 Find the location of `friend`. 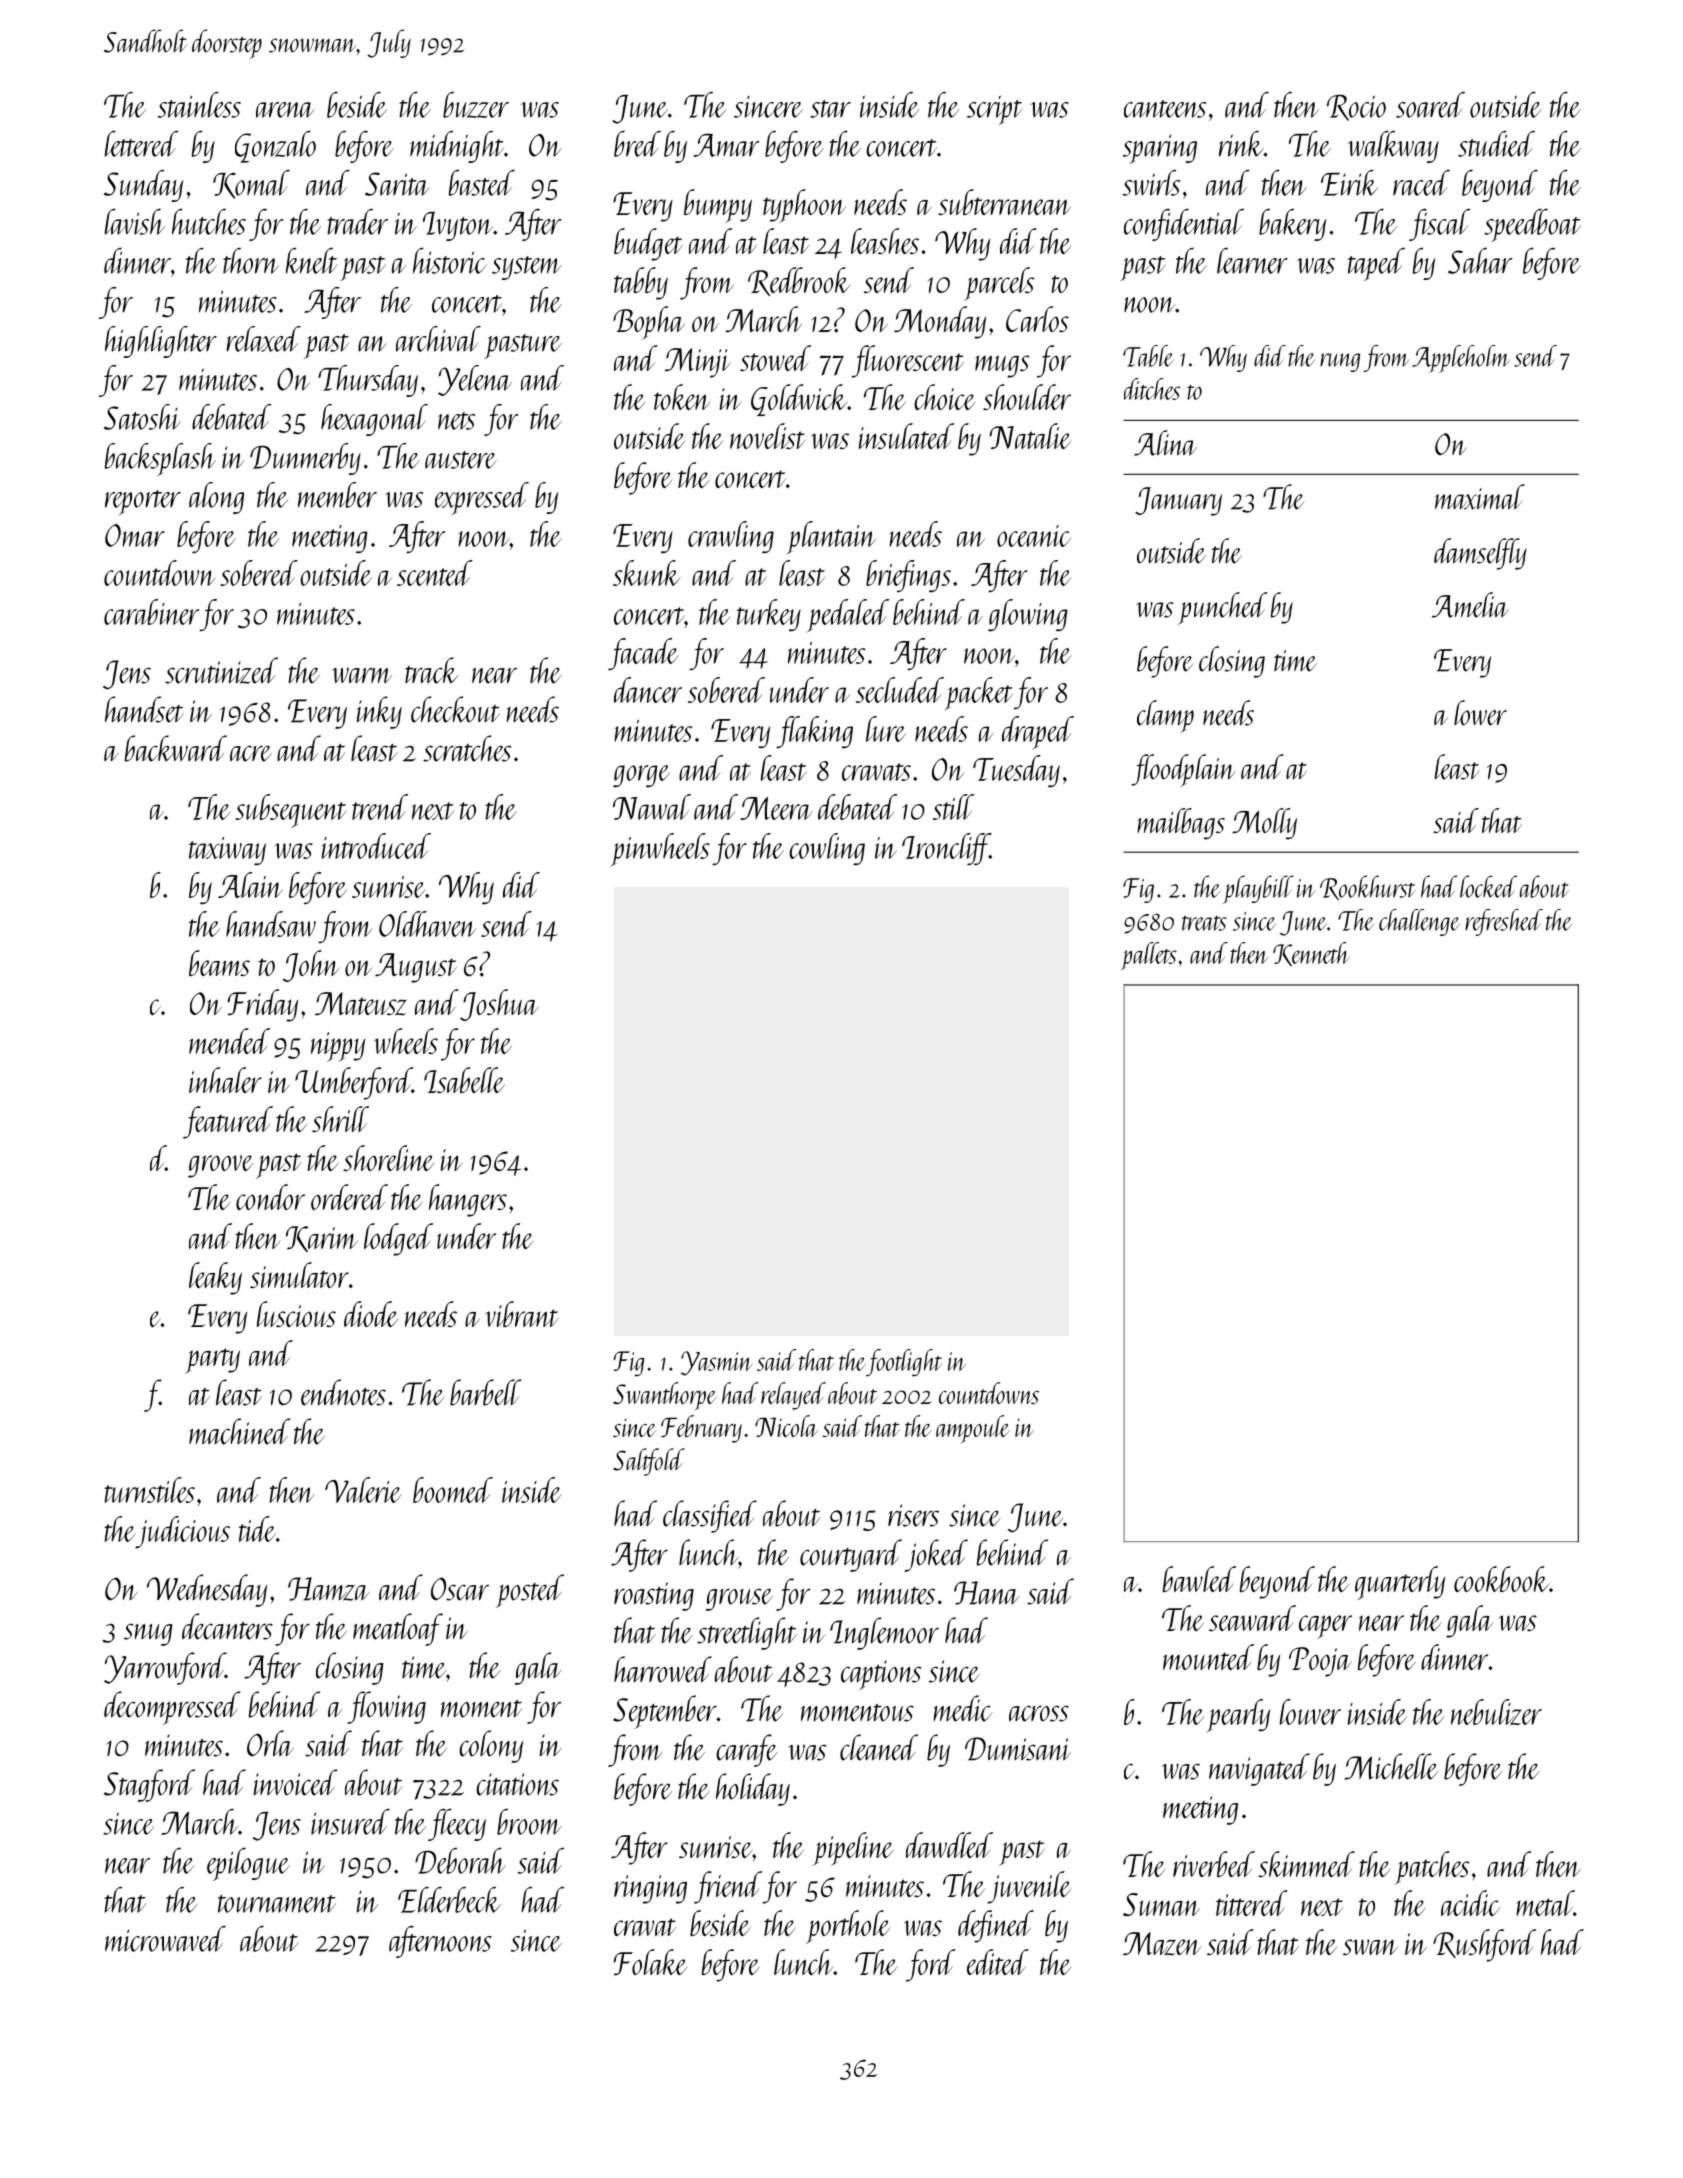

friend is located at coordinates (728, 1887).
